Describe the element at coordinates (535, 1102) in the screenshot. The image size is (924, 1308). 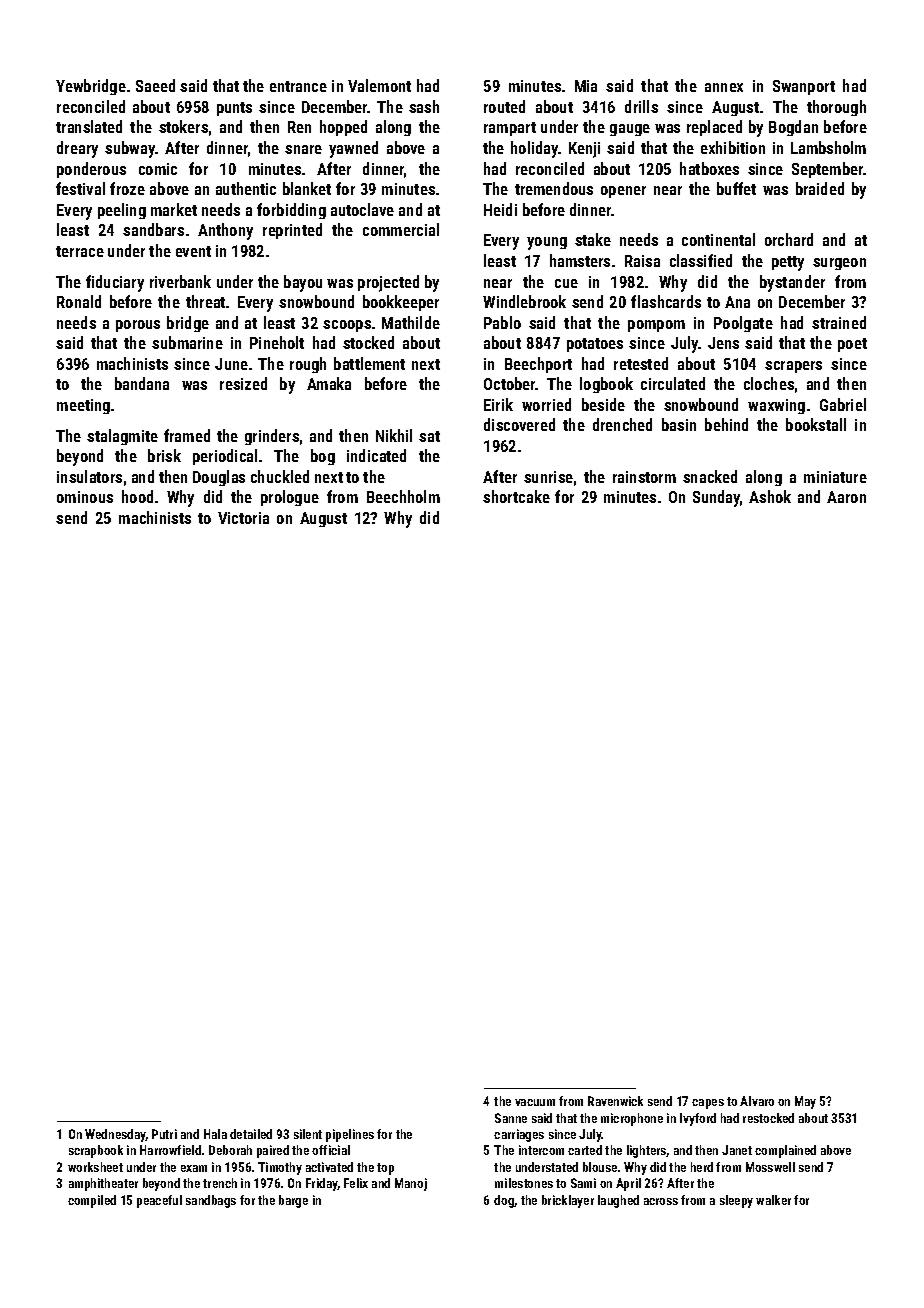
I see `vacuum` at that location.
